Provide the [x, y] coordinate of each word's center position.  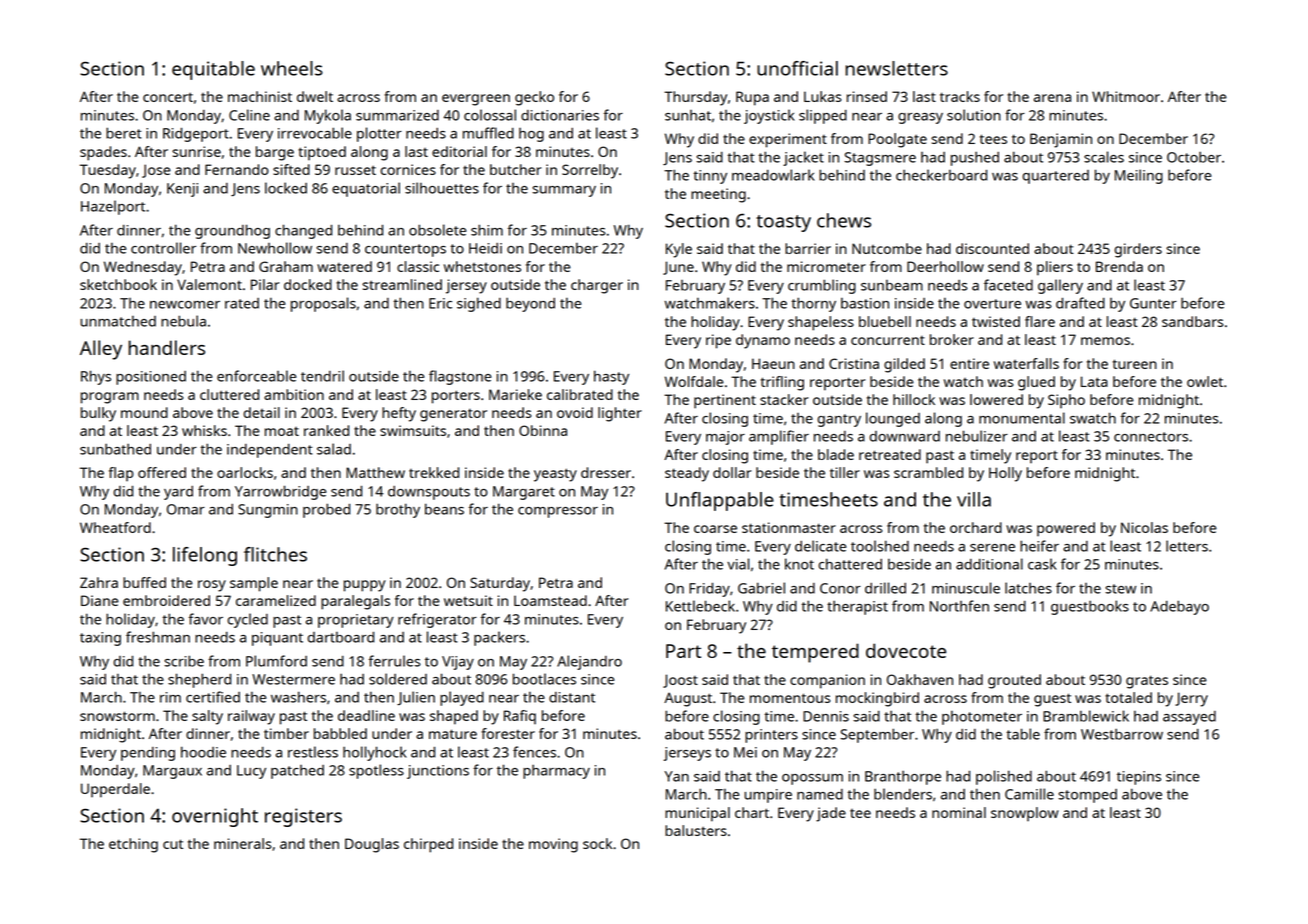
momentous [790, 698]
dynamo [763, 341]
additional [989, 564]
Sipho [1066, 401]
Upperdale [115, 790]
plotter [379, 134]
